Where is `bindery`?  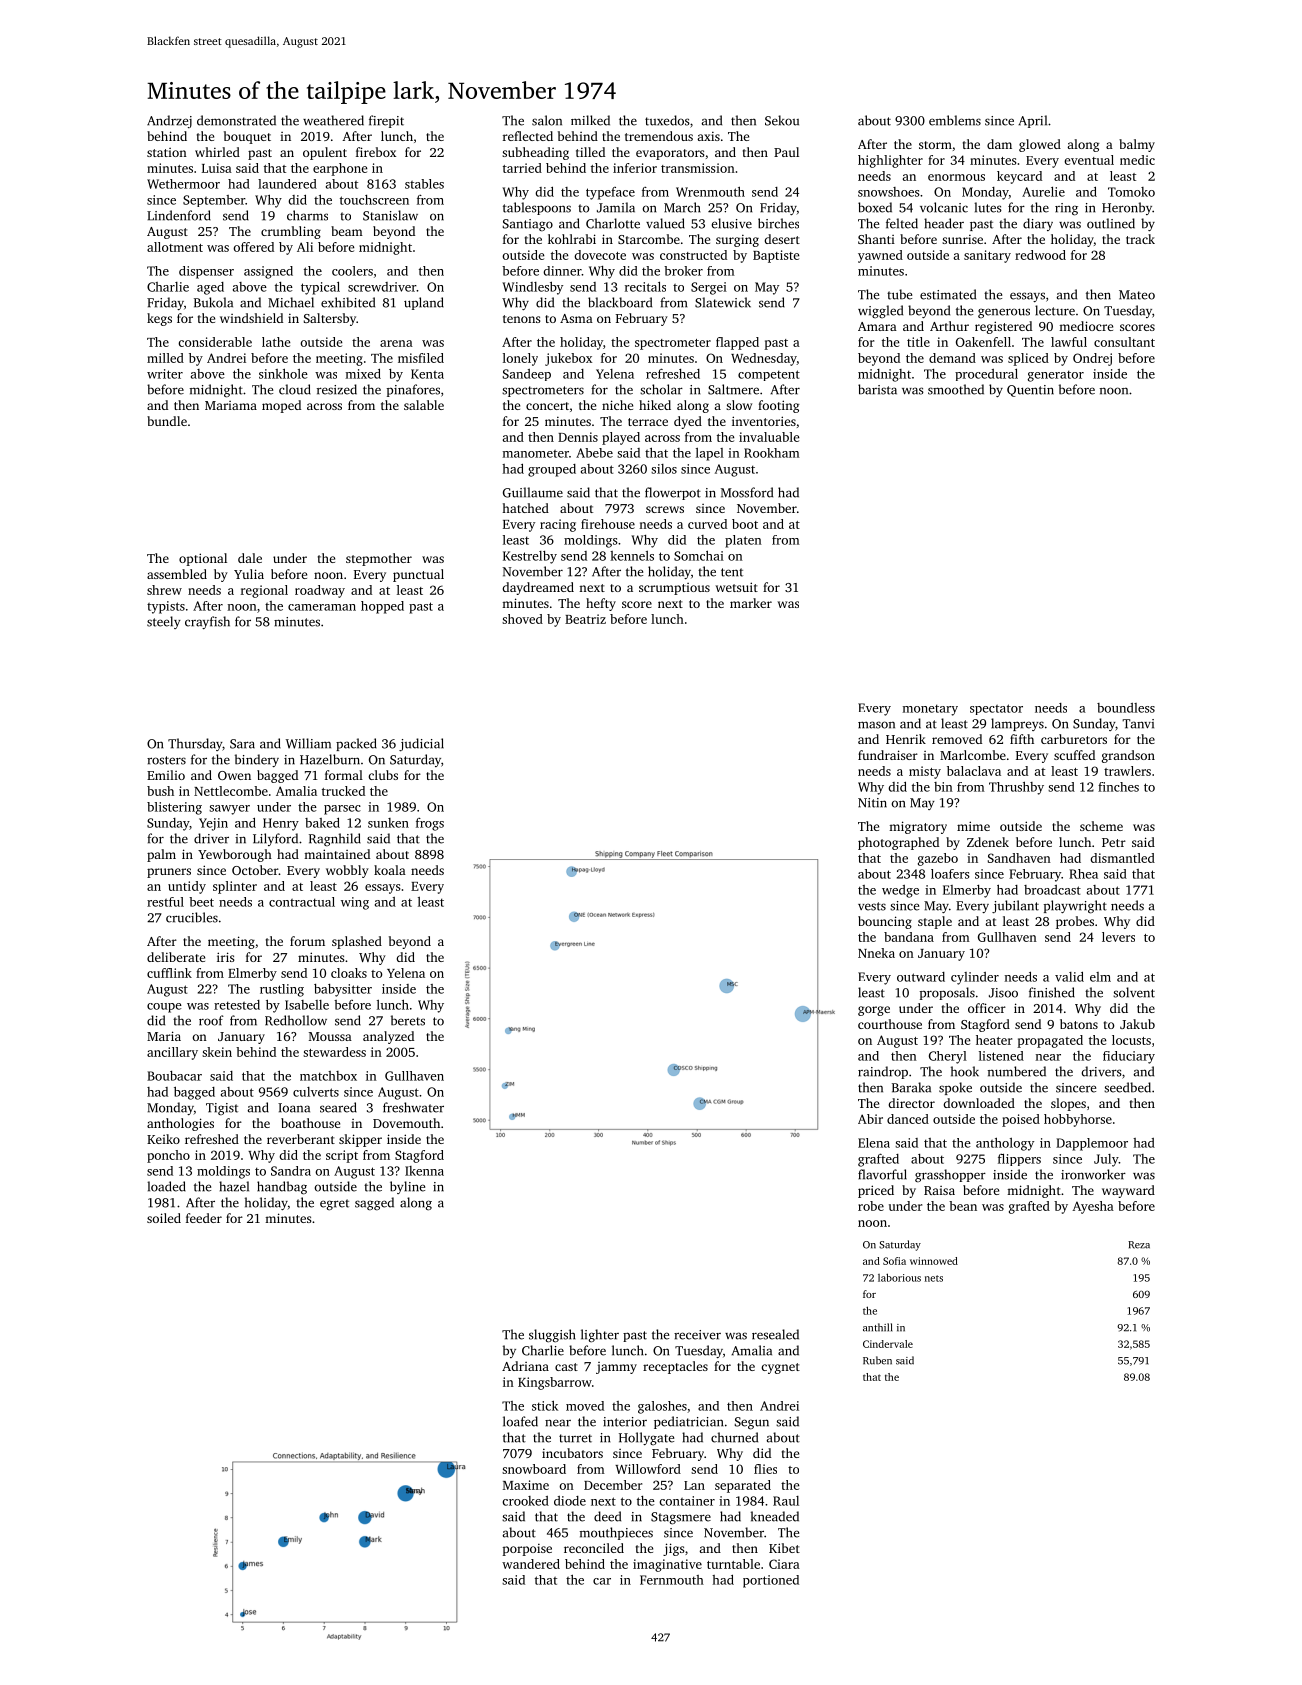
bindery is located at coordinates (257, 760).
